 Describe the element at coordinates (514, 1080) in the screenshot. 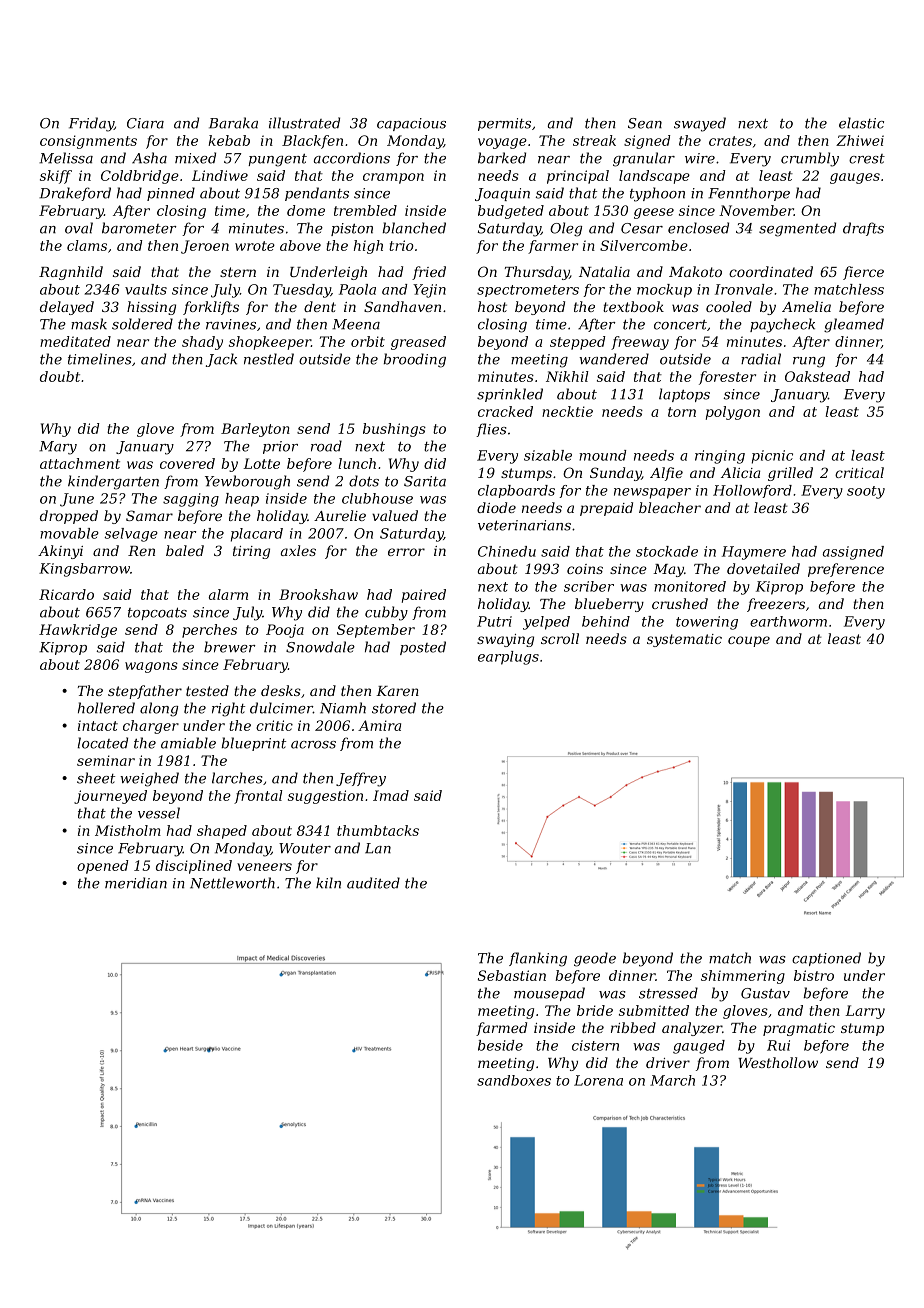

I see `sandboxes` at that location.
